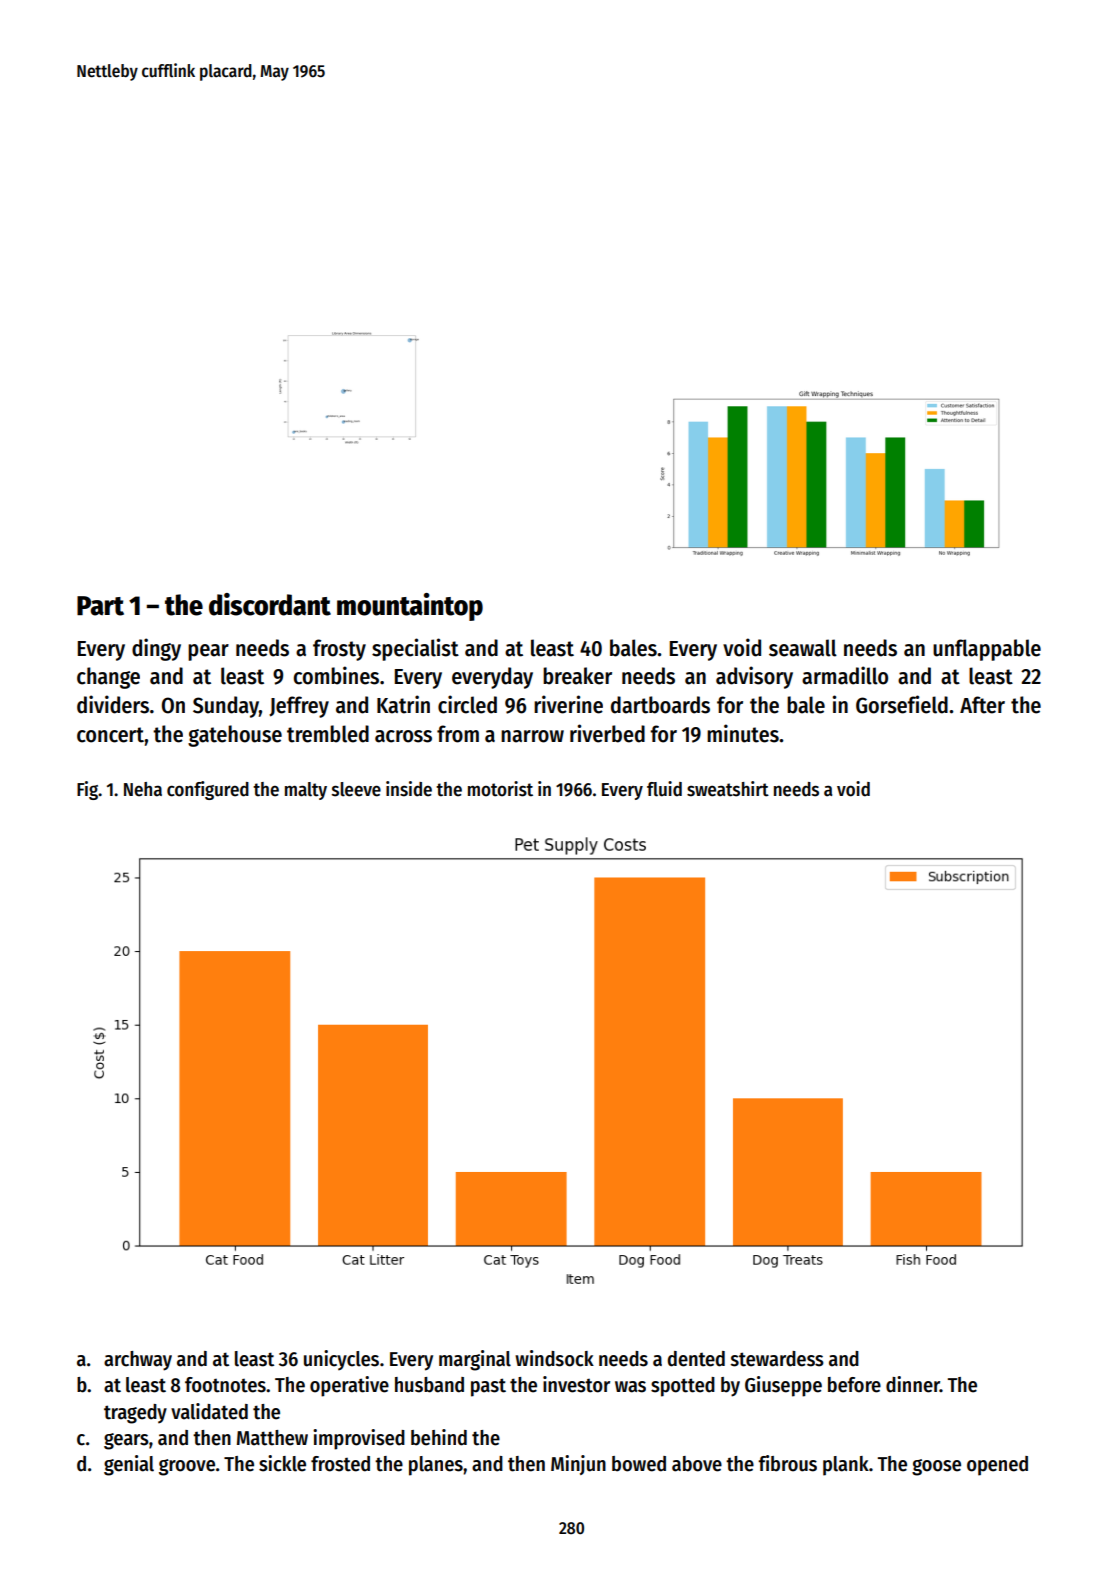  What do you see at coordinates (306, 791) in the screenshot?
I see `malty` at bounding box center [306, 791].
